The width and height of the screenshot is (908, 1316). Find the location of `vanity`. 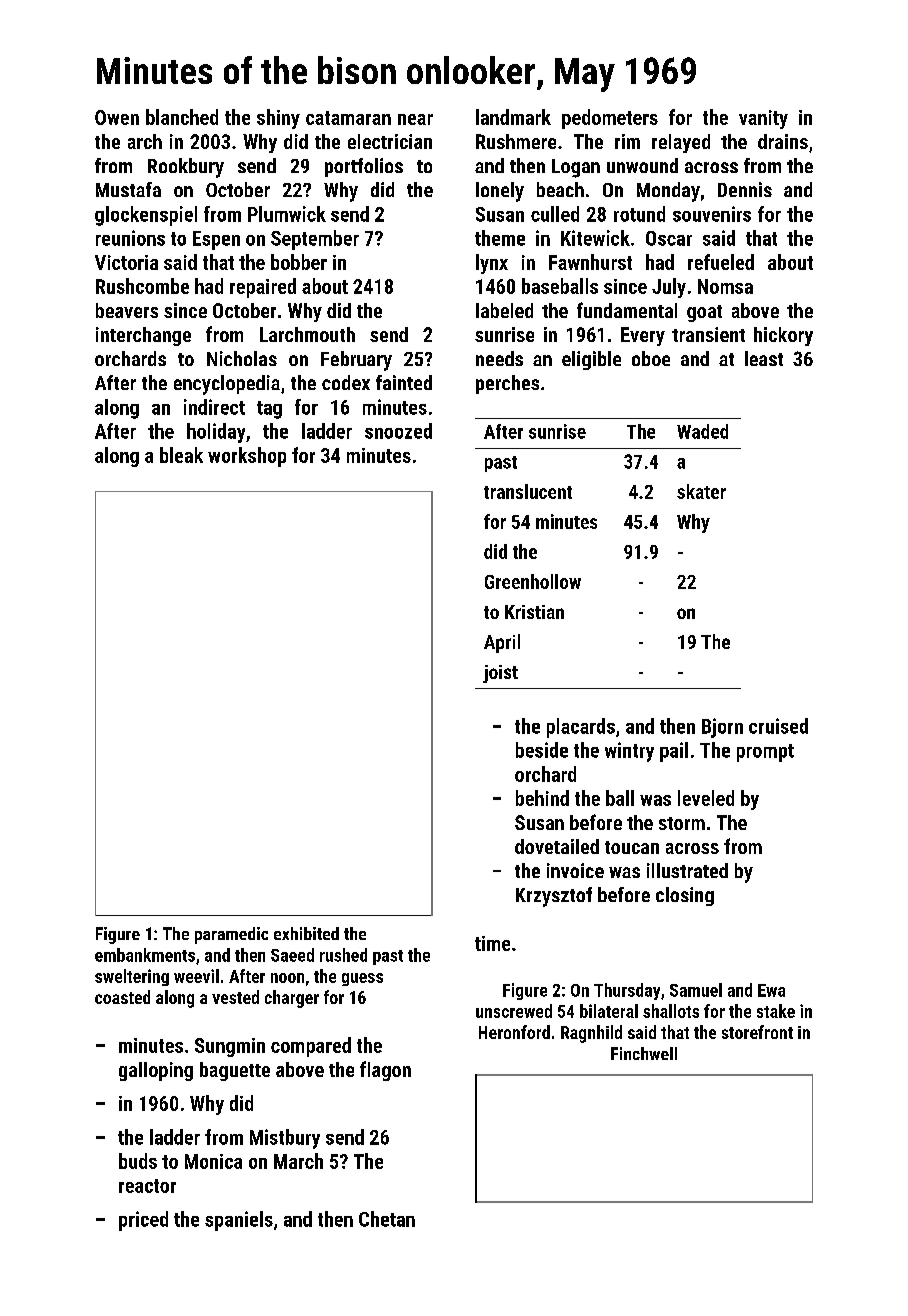

vanity is located at coordinates (763, 119).
